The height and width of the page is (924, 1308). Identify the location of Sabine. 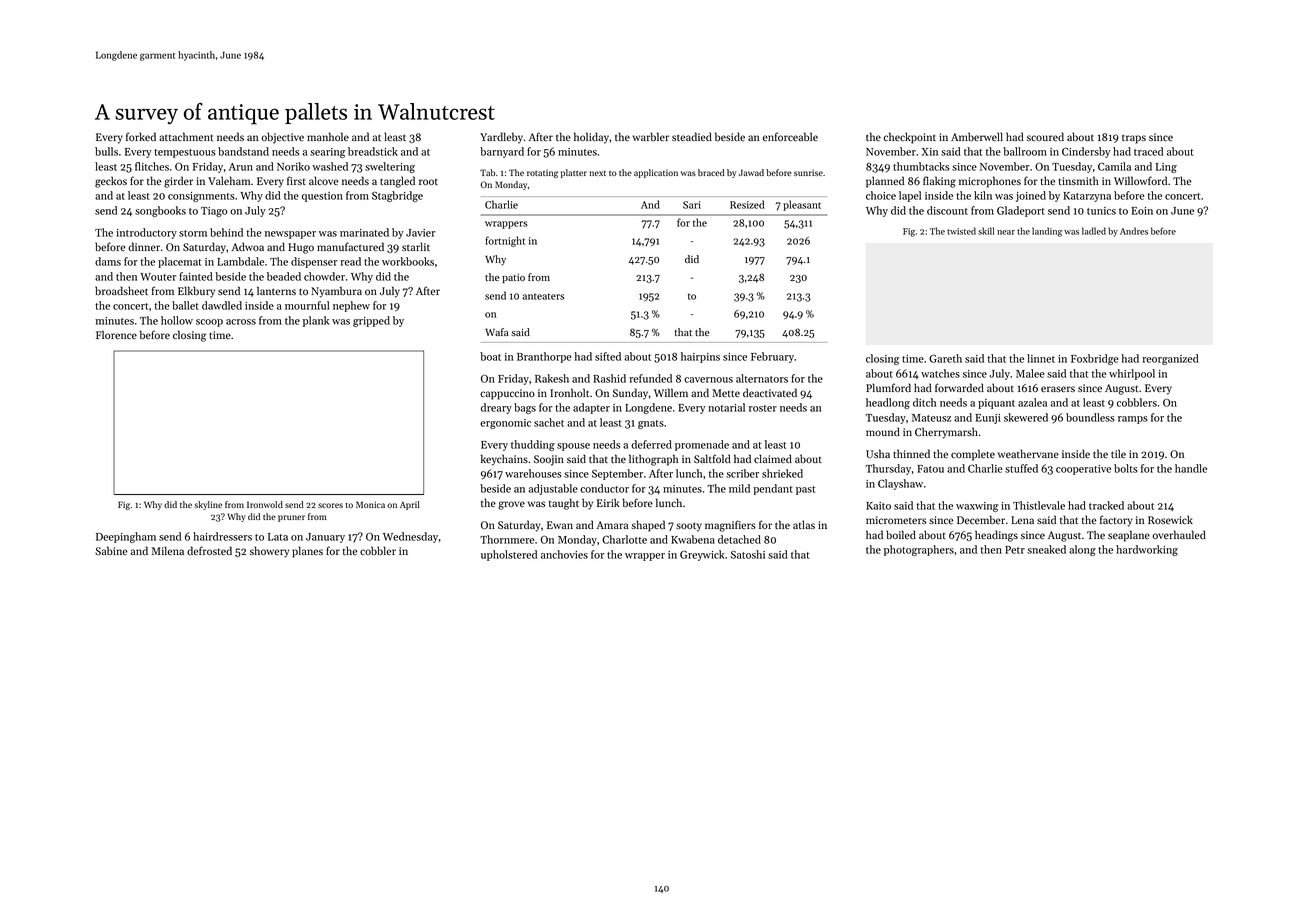
(111, 550).
